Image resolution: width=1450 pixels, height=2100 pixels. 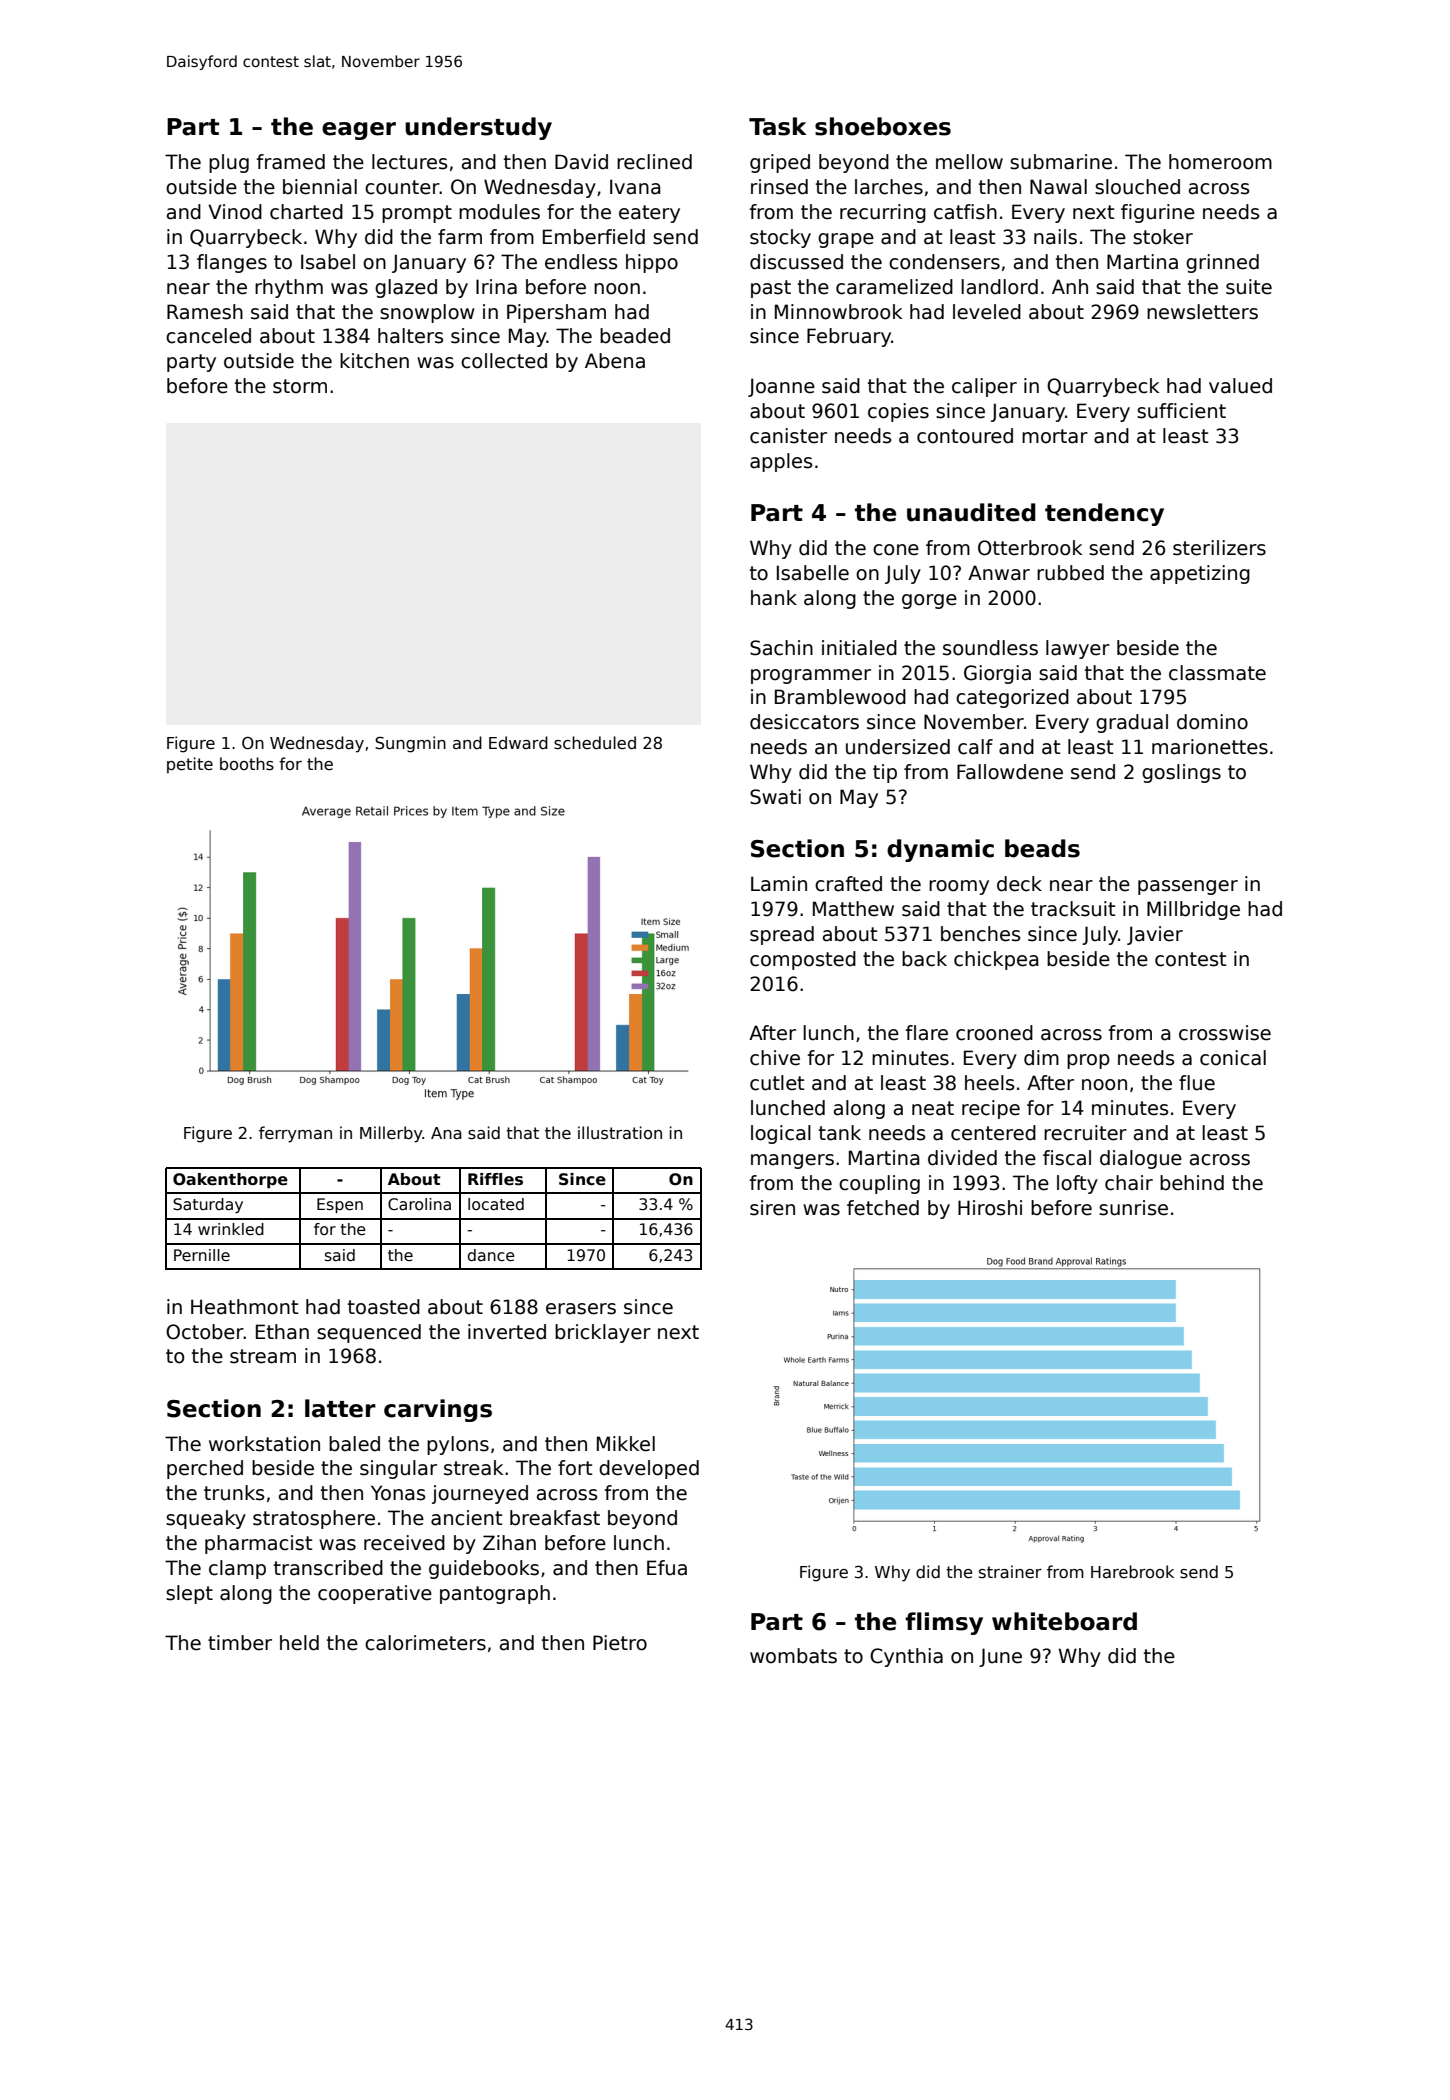 What do you see at coordinates (1070, 286) in the document?
I see `Anh` at bounding box center [1070, 286].
